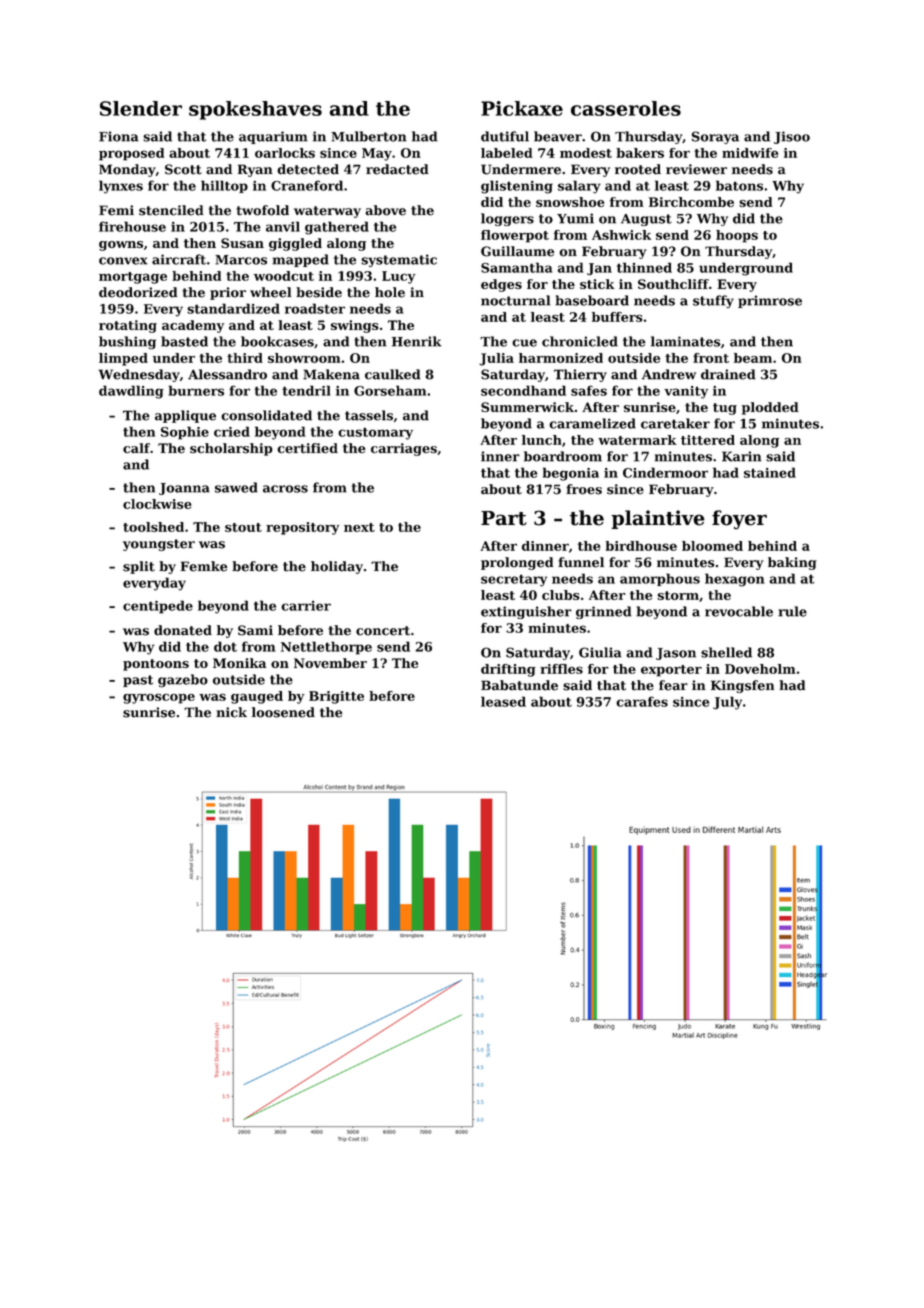  What do you see at coordinates (770, 408) in the screenshot?
I see `plodded` at bounding box center [770, 408].
